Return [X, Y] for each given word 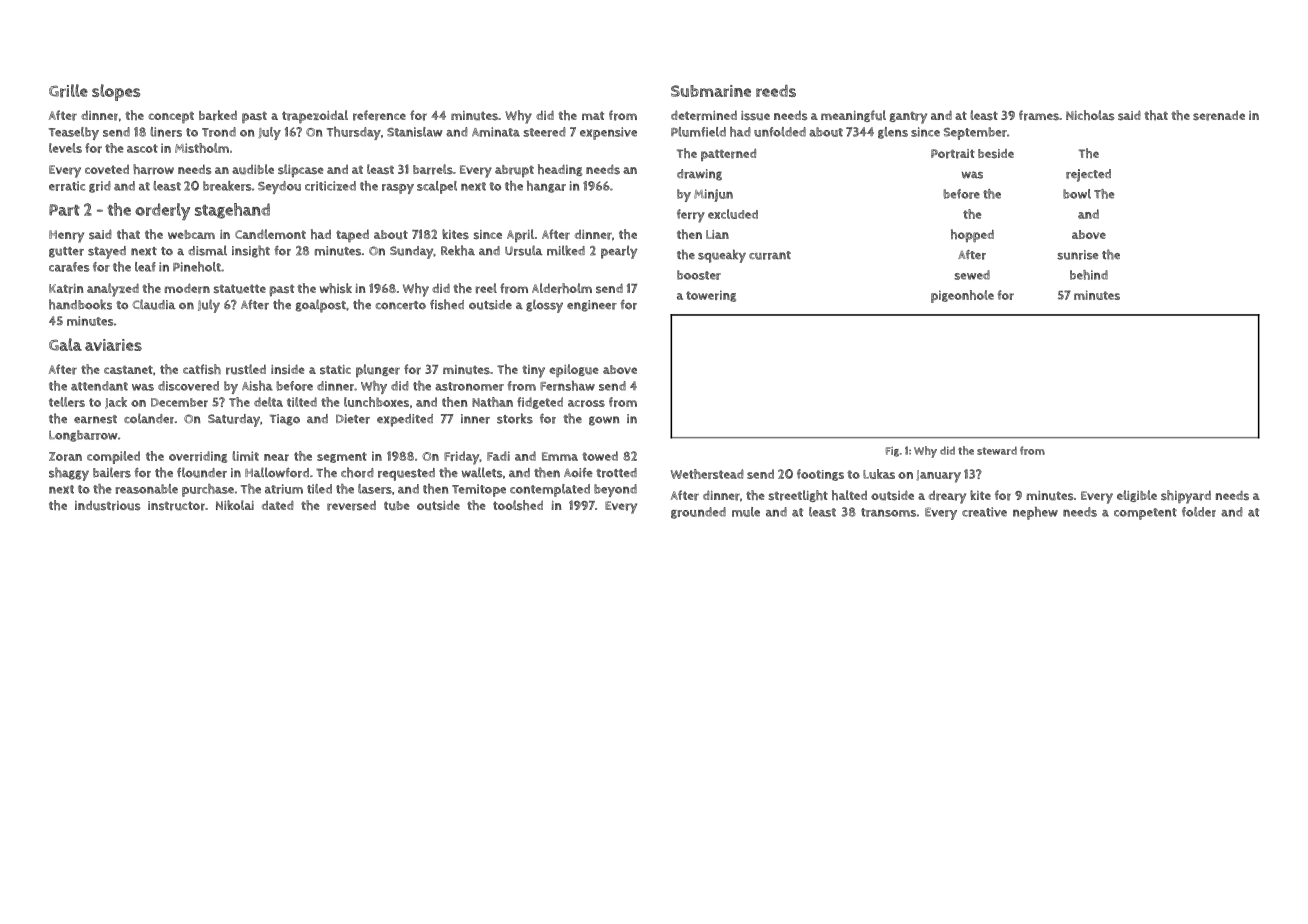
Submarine [711, 91]
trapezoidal [315, 117]
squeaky [722, 256]
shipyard [1186, 497]
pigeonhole [962, 296]
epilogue [574, 371]
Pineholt [197, 267]
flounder [202, 472]
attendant [99, 386]
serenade [1219, 115]
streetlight [798, 496]
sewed [972, 275]
